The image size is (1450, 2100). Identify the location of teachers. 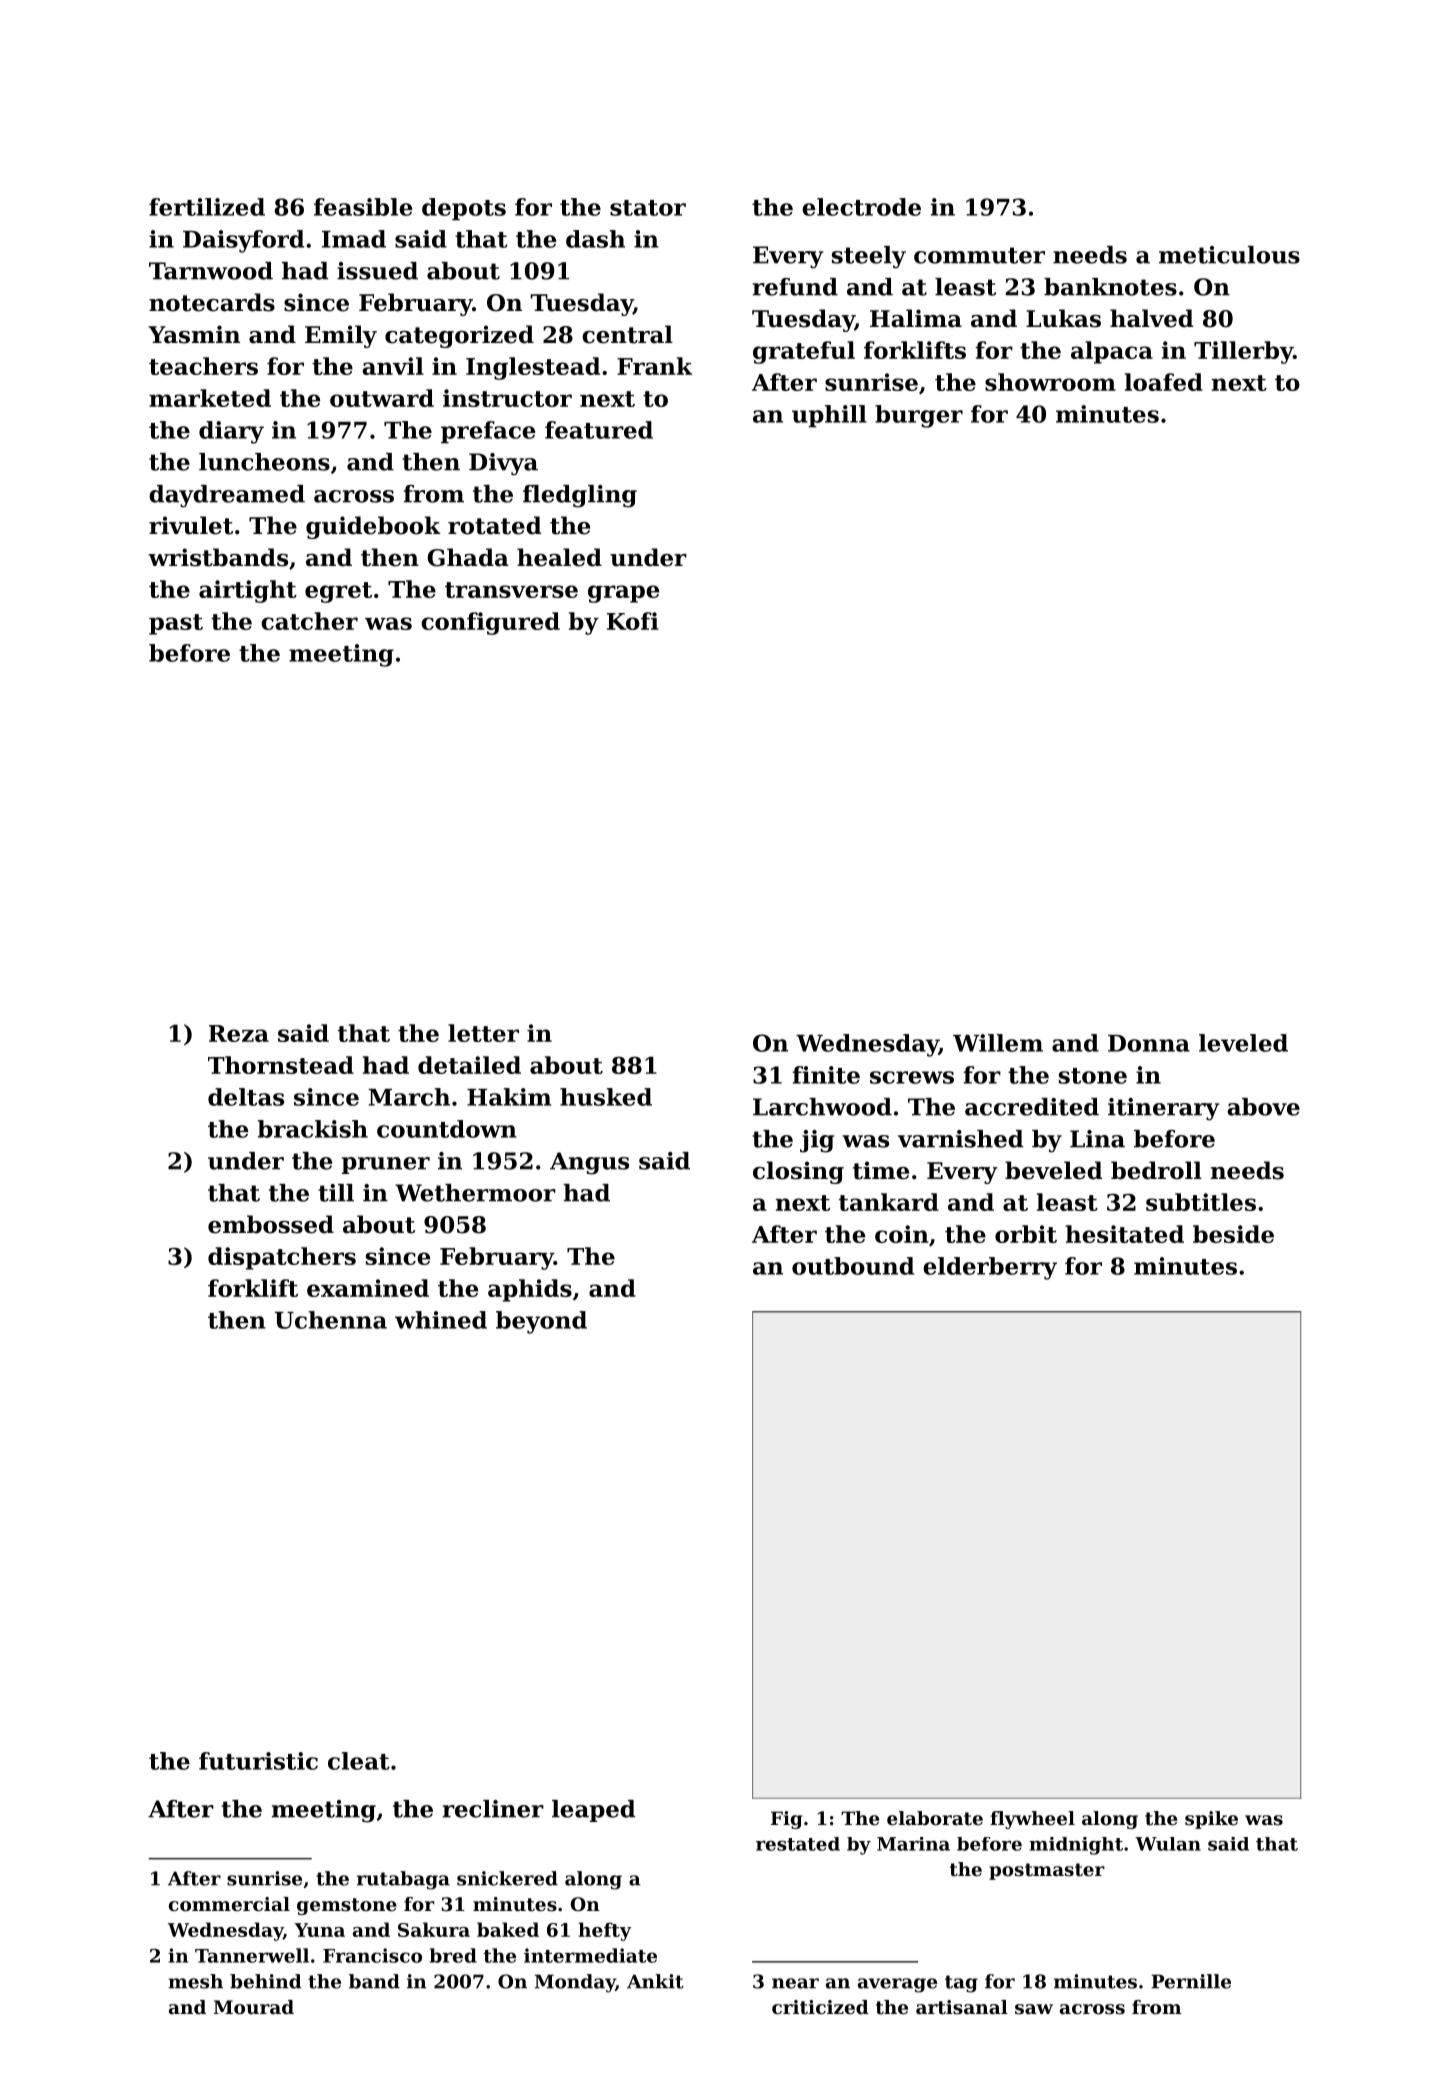
(203, 366).
